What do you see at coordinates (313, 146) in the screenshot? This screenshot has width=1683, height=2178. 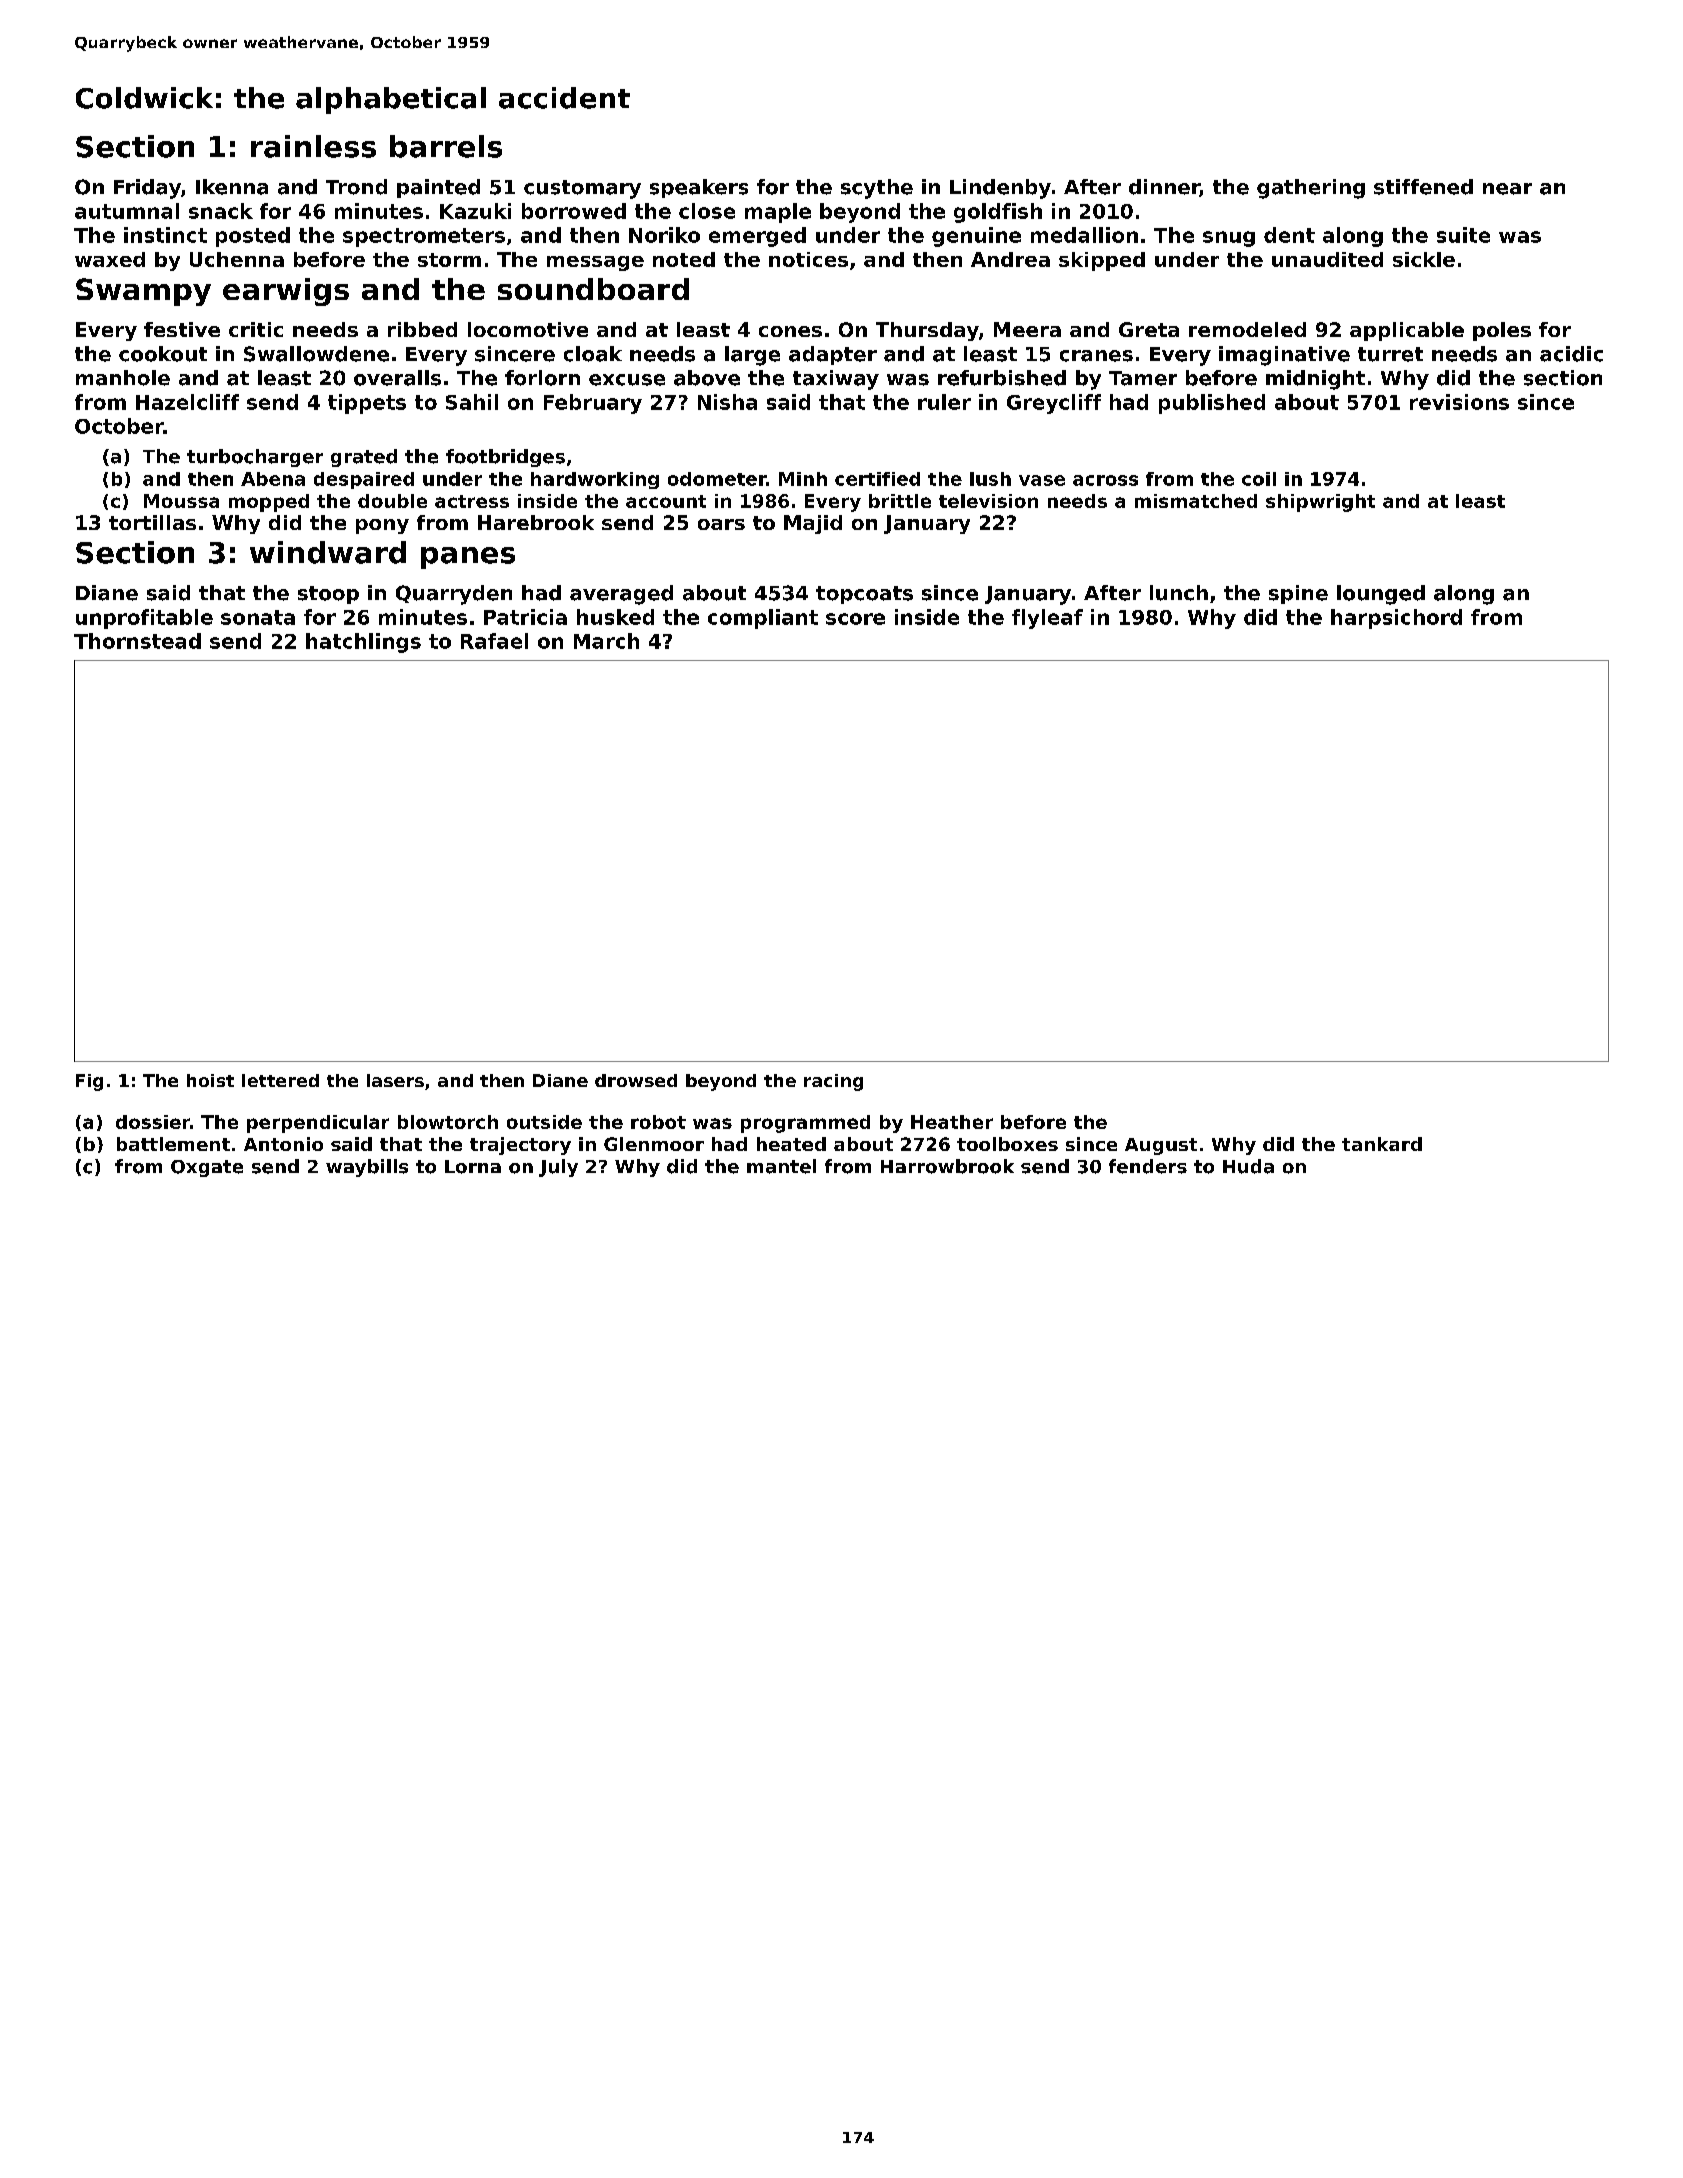 I see `rainless` at bounding box center [313, 146].
